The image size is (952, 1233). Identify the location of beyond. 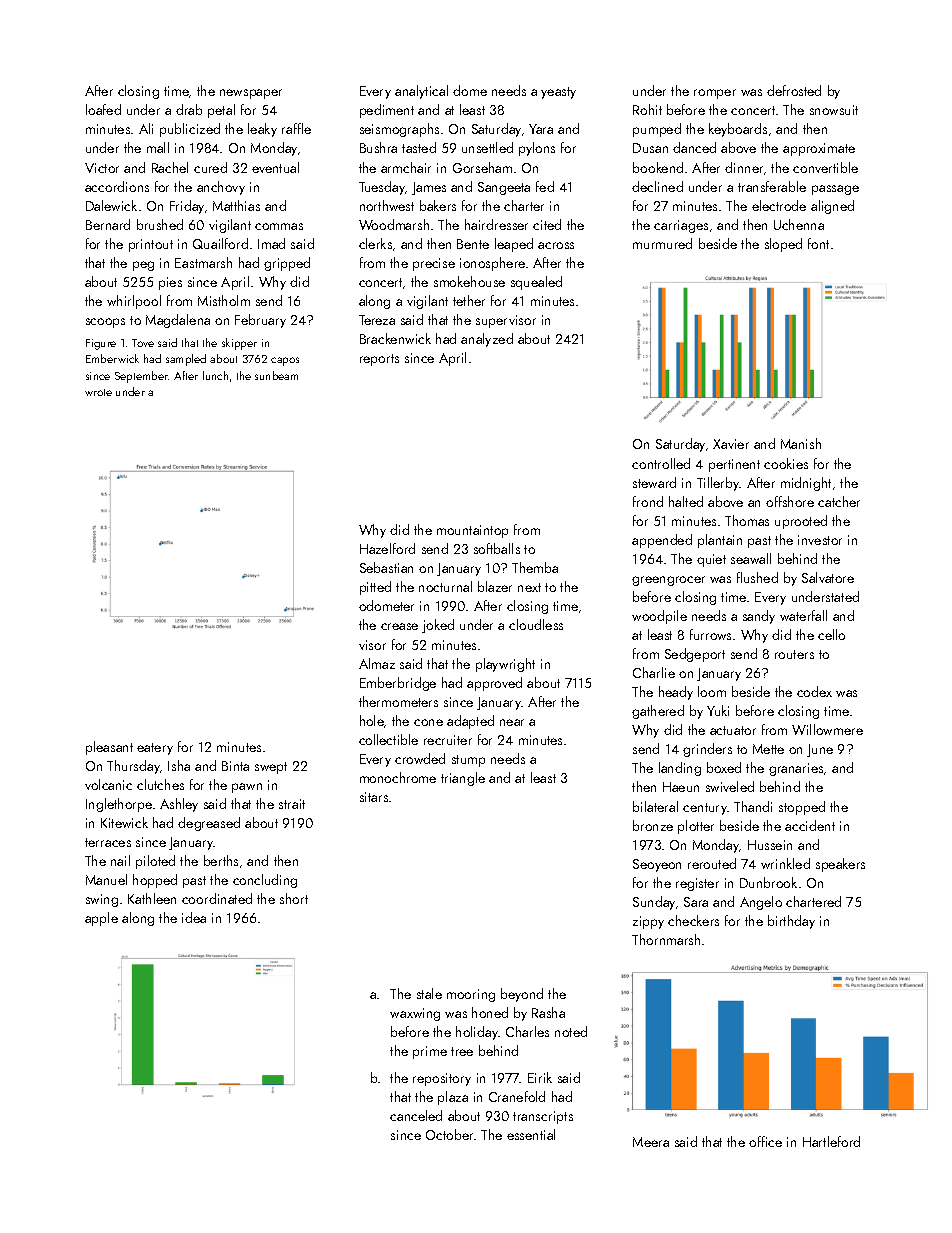
(522, 995).
